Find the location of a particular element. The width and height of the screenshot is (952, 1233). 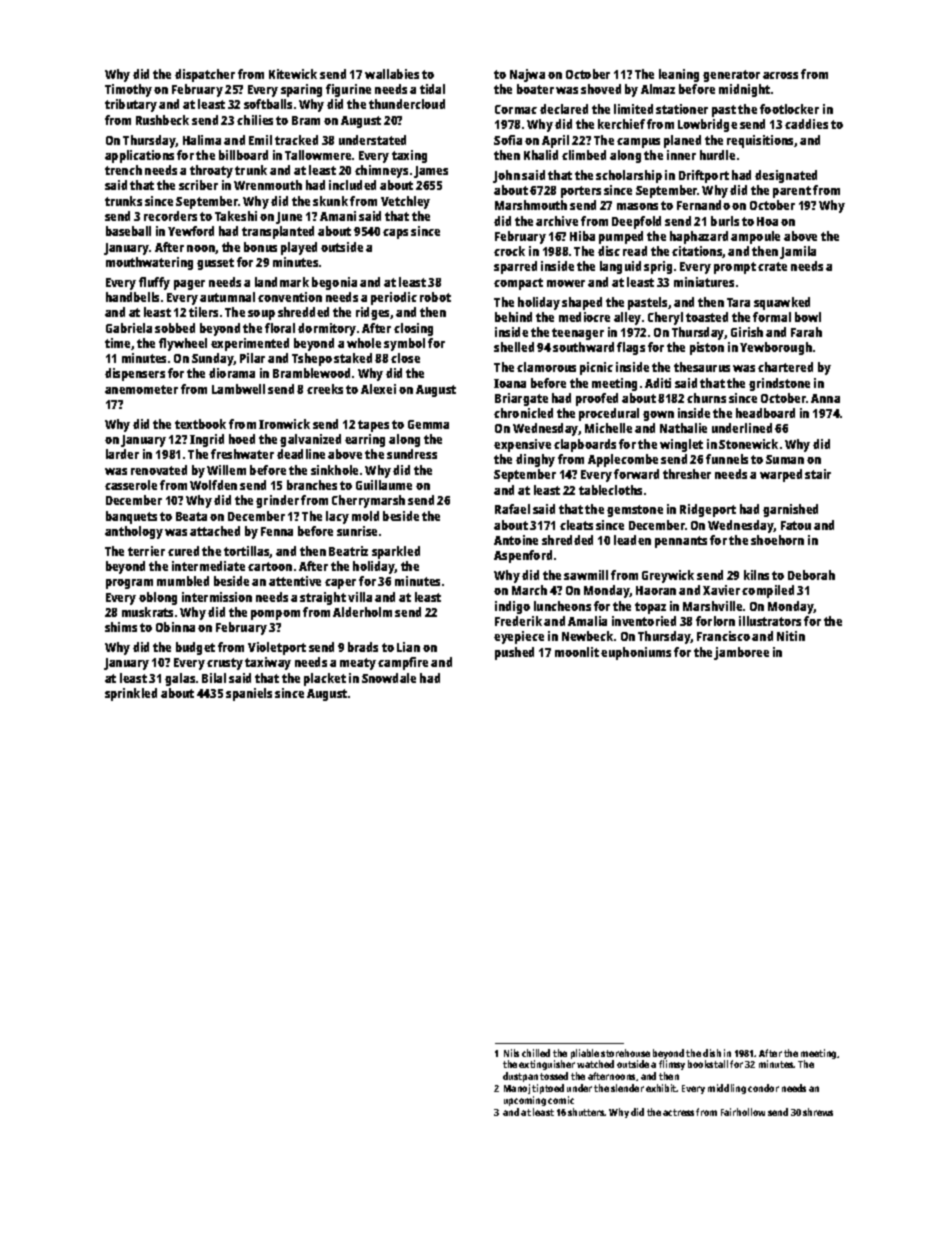

Nils is located at coordinates (511, 1053).
